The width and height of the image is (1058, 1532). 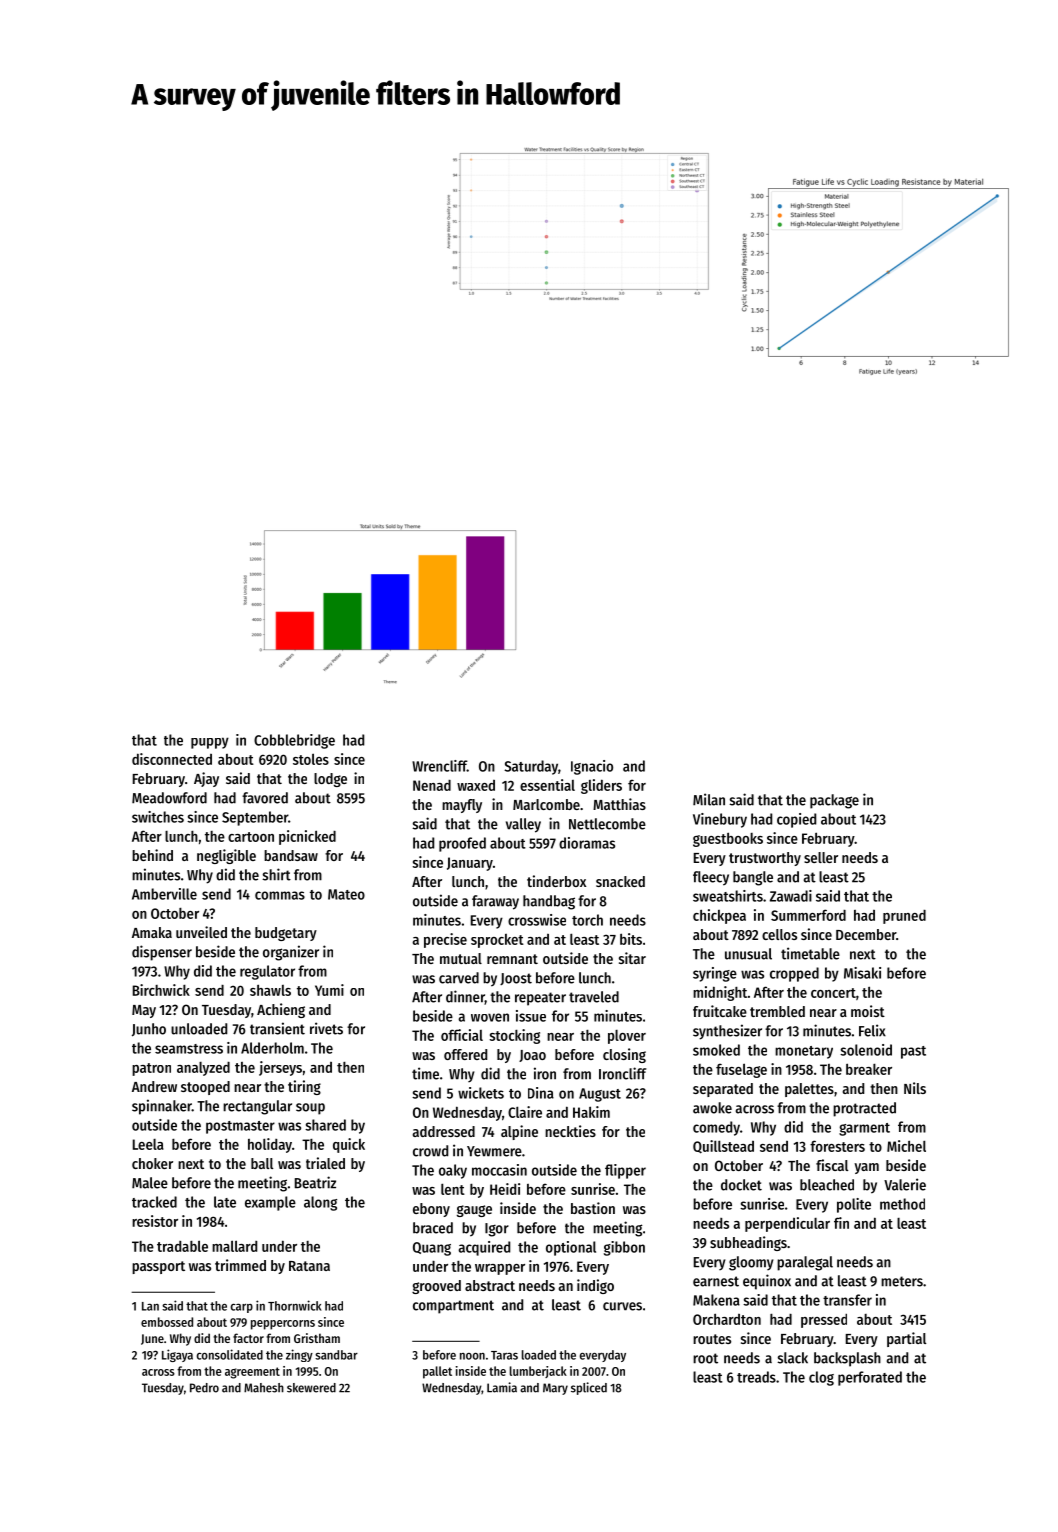 I want to click on Marlcombe, so click(x=546, y=804).
